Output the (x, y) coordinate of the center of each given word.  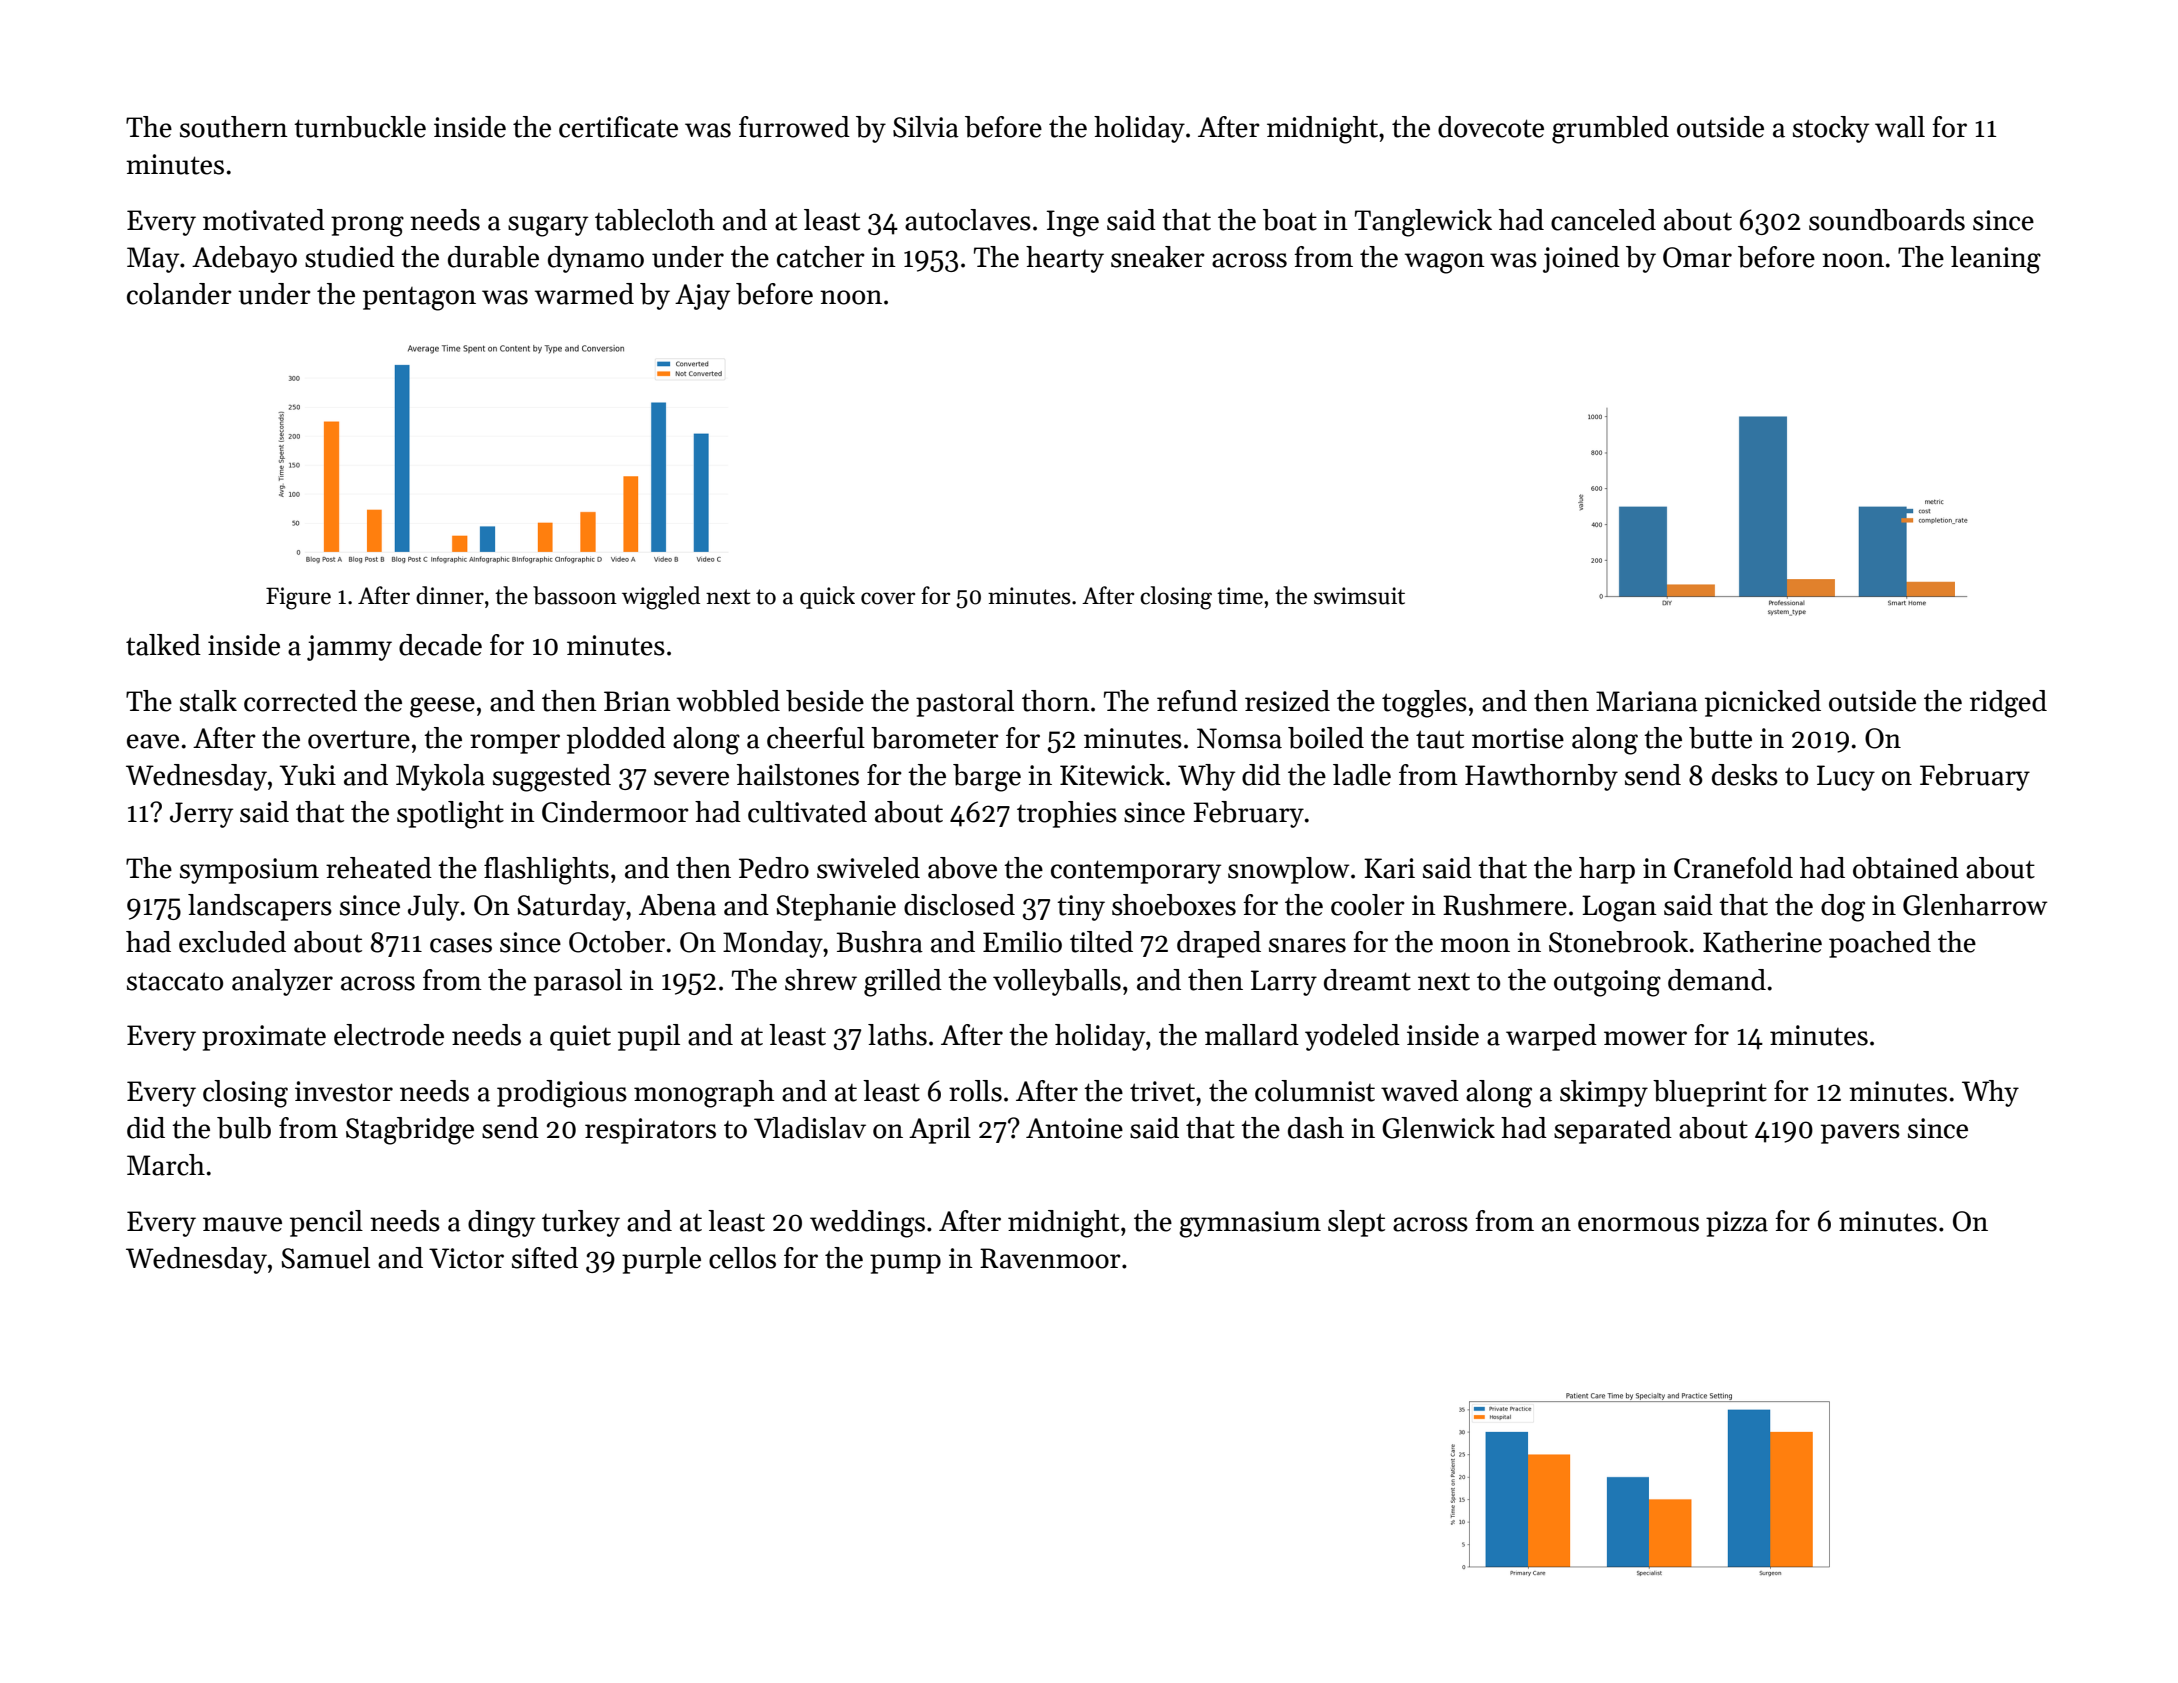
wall (1900, 127)
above (962, 868)
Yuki (308, 775)
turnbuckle (360, 127)
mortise (1518, 738)
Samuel (326, 1258)
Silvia (926, 127)
